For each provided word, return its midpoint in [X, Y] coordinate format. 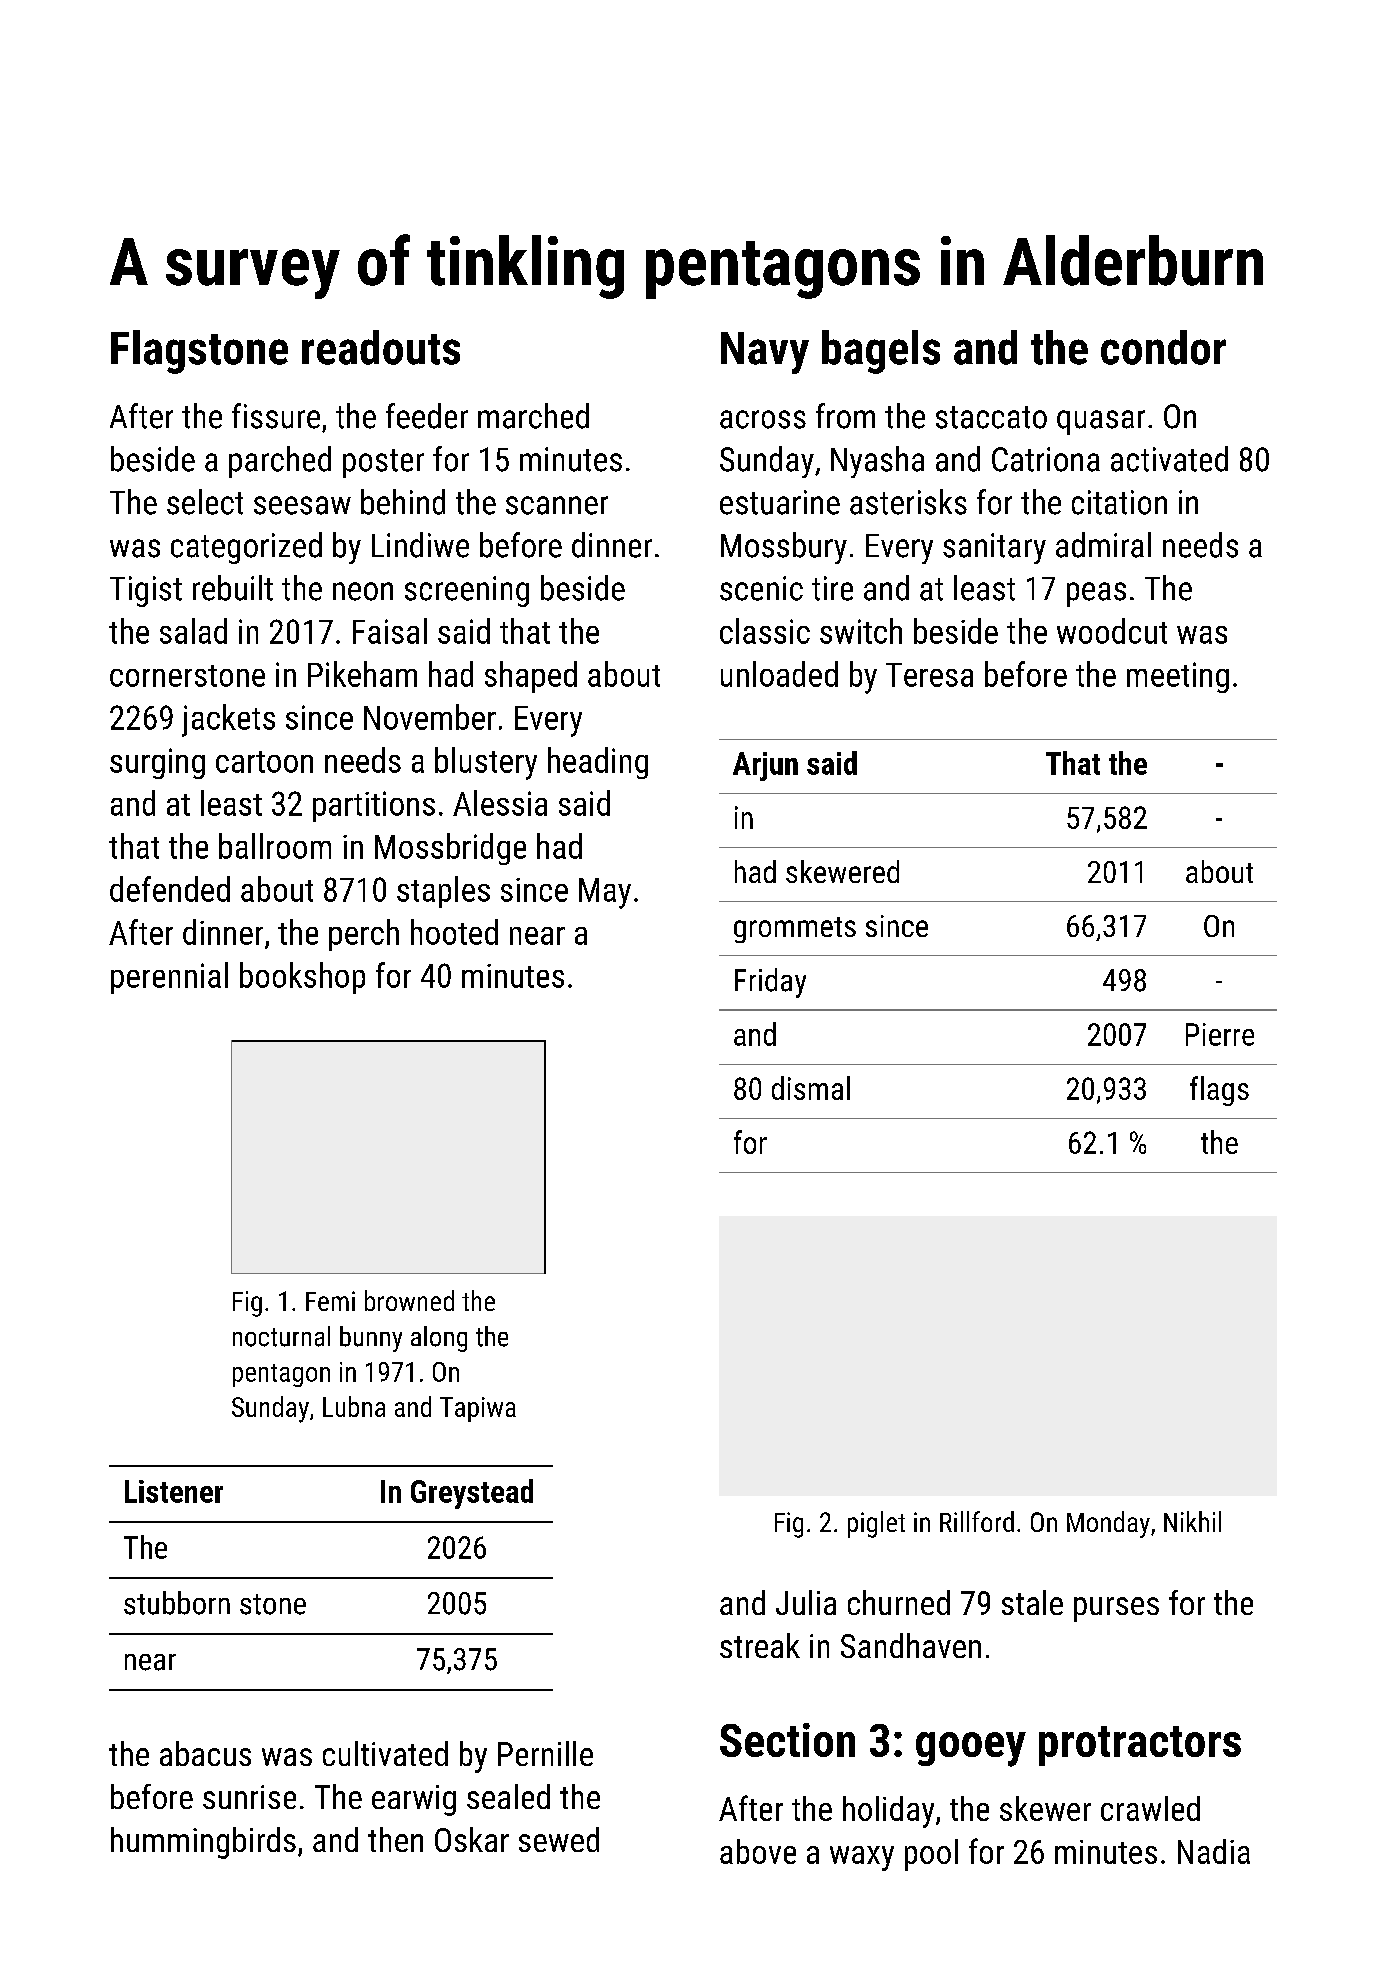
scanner [557, 505]
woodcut [1112, 631]
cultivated [385, 1753]
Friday [770, 983]
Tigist [146, 591]
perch [364, 935]
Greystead [472, 1494]
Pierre [1220, 1034]
